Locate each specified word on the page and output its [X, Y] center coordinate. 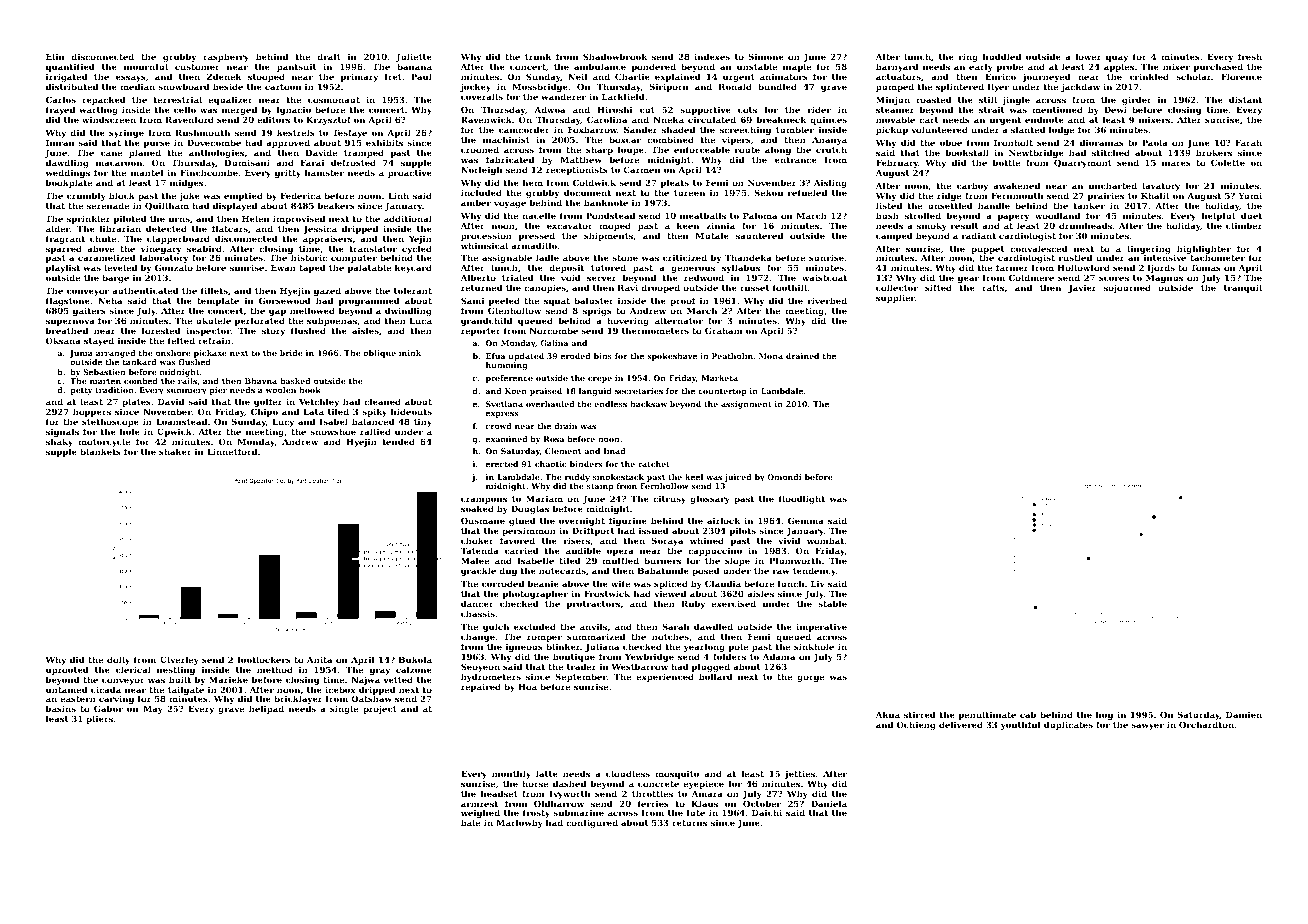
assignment [746, 405]
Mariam [544, 498]
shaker [175, 451]
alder [58, 228]
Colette [1228, 162]
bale [470, 823]
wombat [825, 541]
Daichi [767, 812]
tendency [814, 571]
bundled [777, 86]
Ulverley [179, 660]
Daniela [829, 803]
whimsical [484, 245]
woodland [1057, 215]
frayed [60, 110]
